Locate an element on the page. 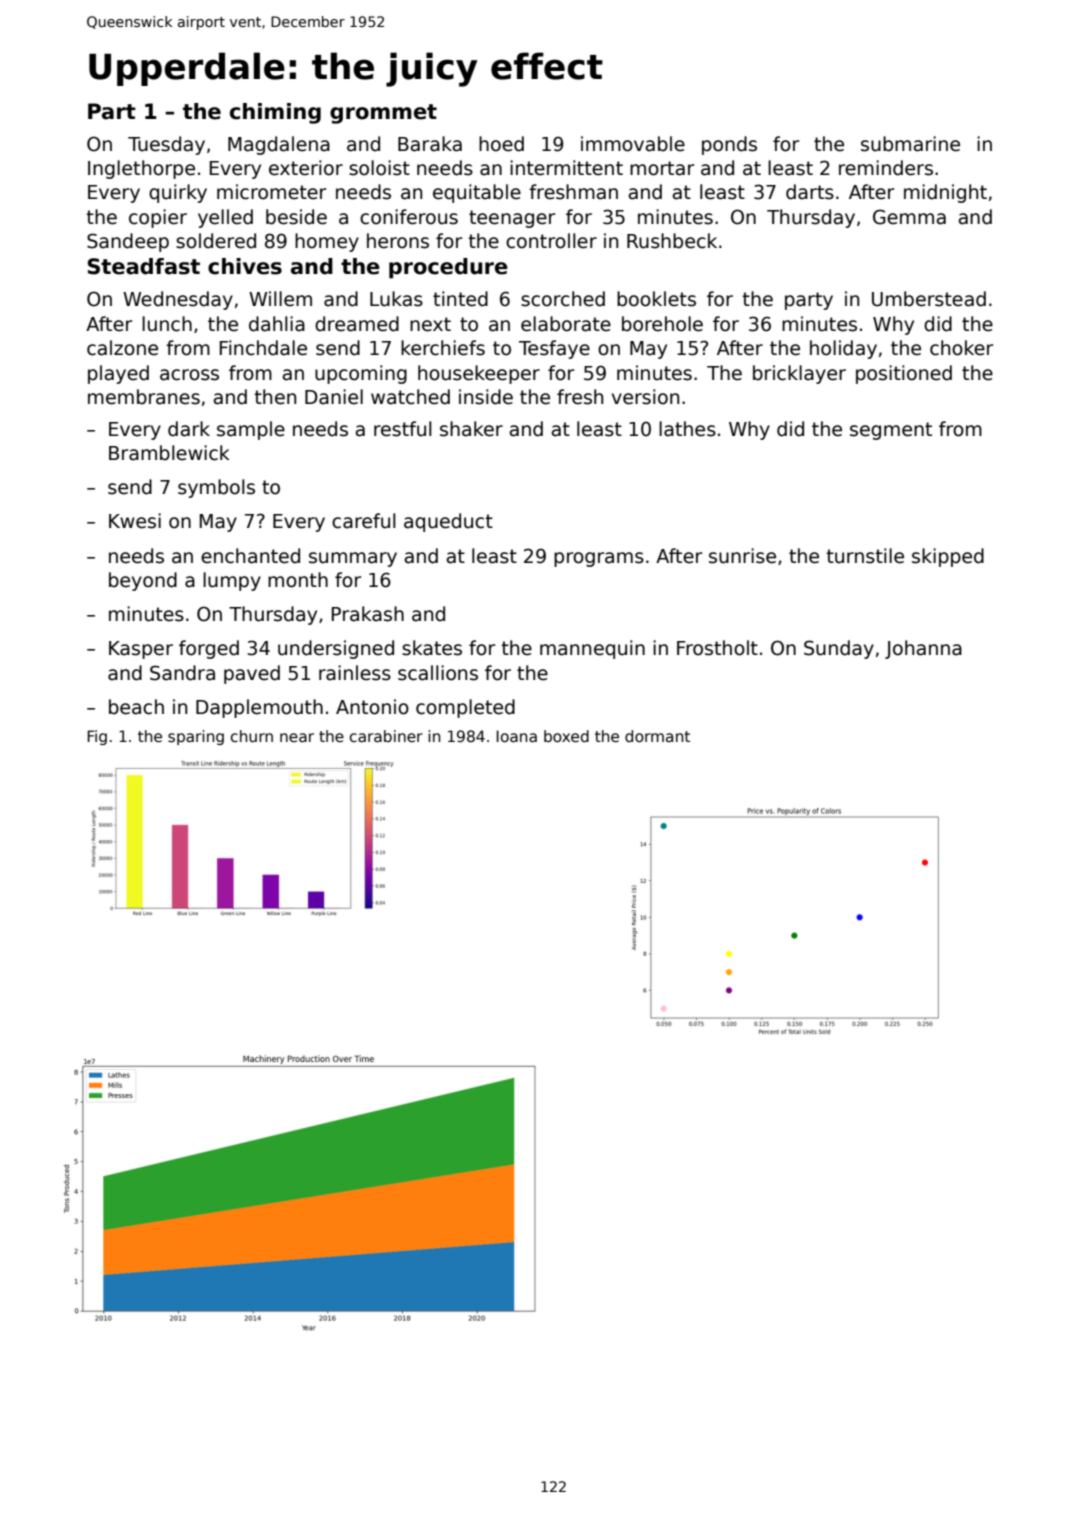 This image has height=1528, width=1080. Frostholt is located at coordinates (717, 648).
